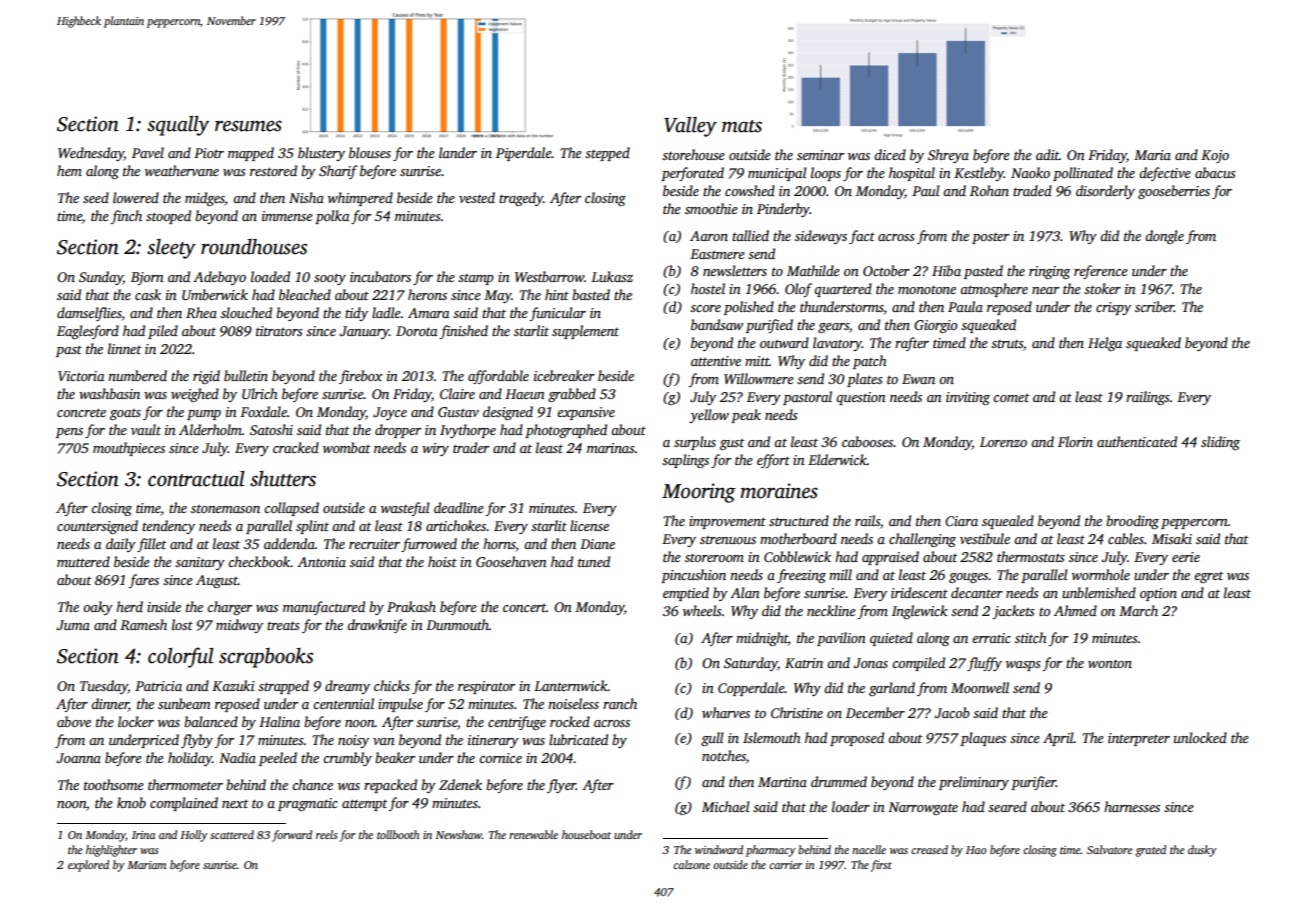 The height and width of the screenshot is (924, 1308). What do you see at coordinates (746, 416) in the screenshot?
I see `peak` at bounding box center [746, 416].
